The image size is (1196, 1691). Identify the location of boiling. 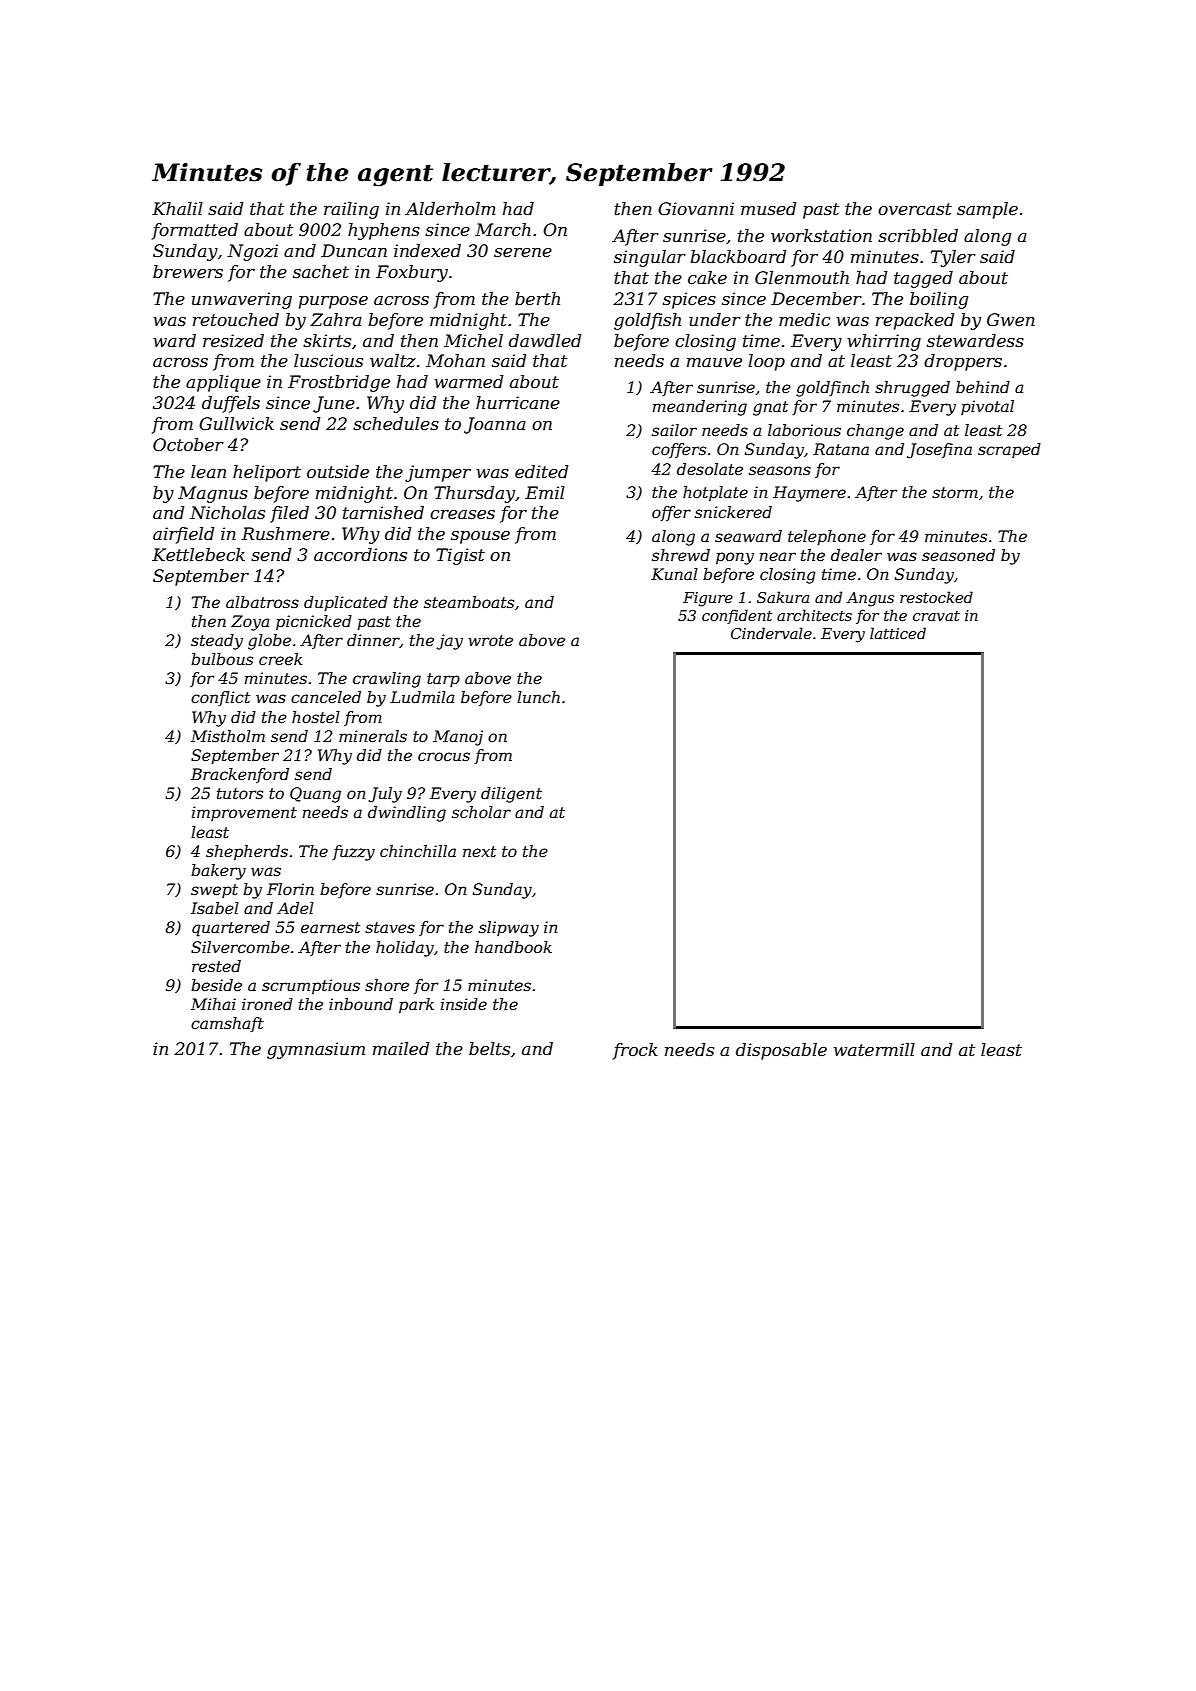
(939, 300).
